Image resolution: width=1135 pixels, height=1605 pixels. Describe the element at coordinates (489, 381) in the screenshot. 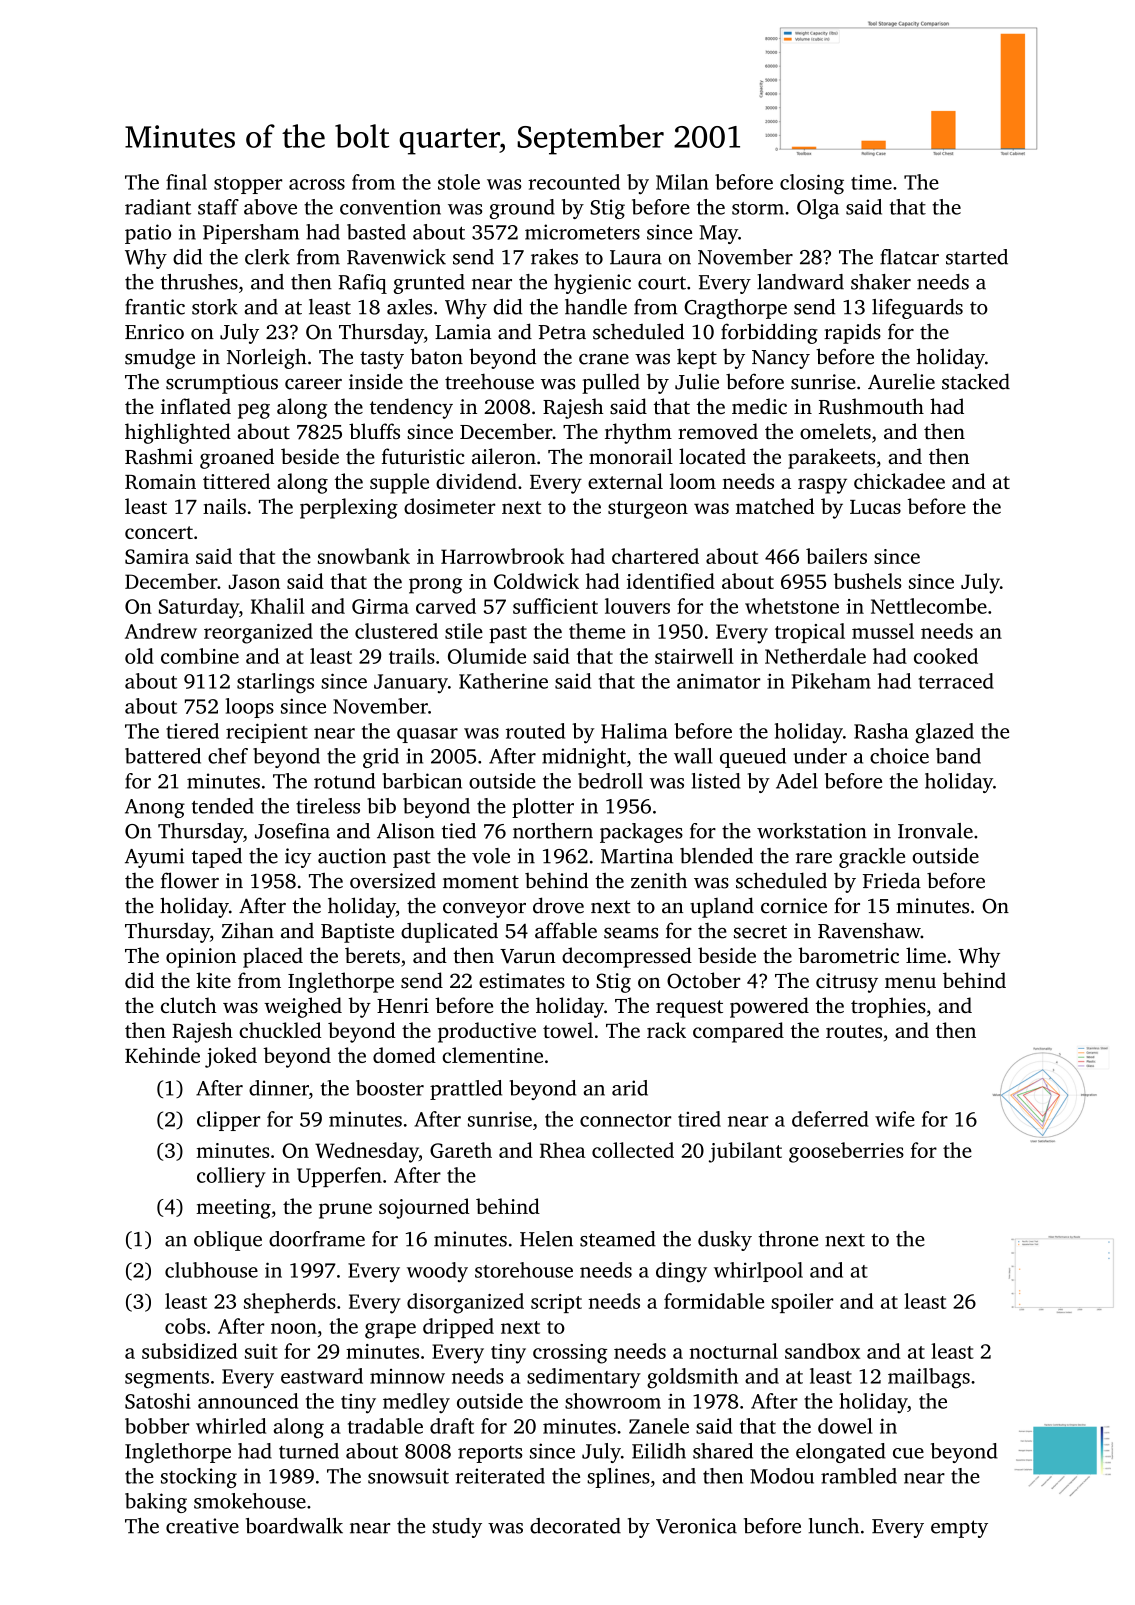

I see `treehouse` at that location.
